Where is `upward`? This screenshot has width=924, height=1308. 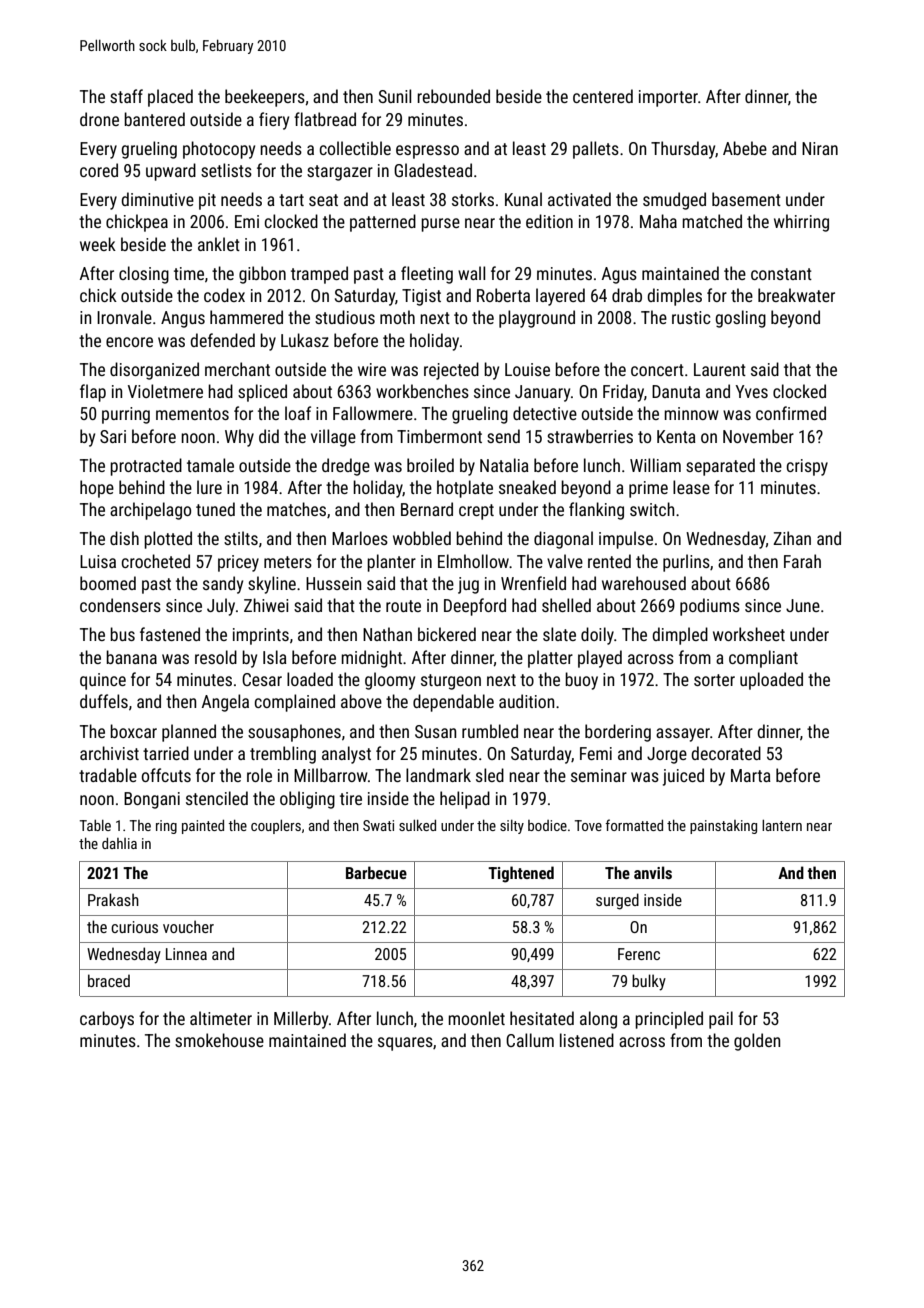
upward is located at coordinates (171, 172).
